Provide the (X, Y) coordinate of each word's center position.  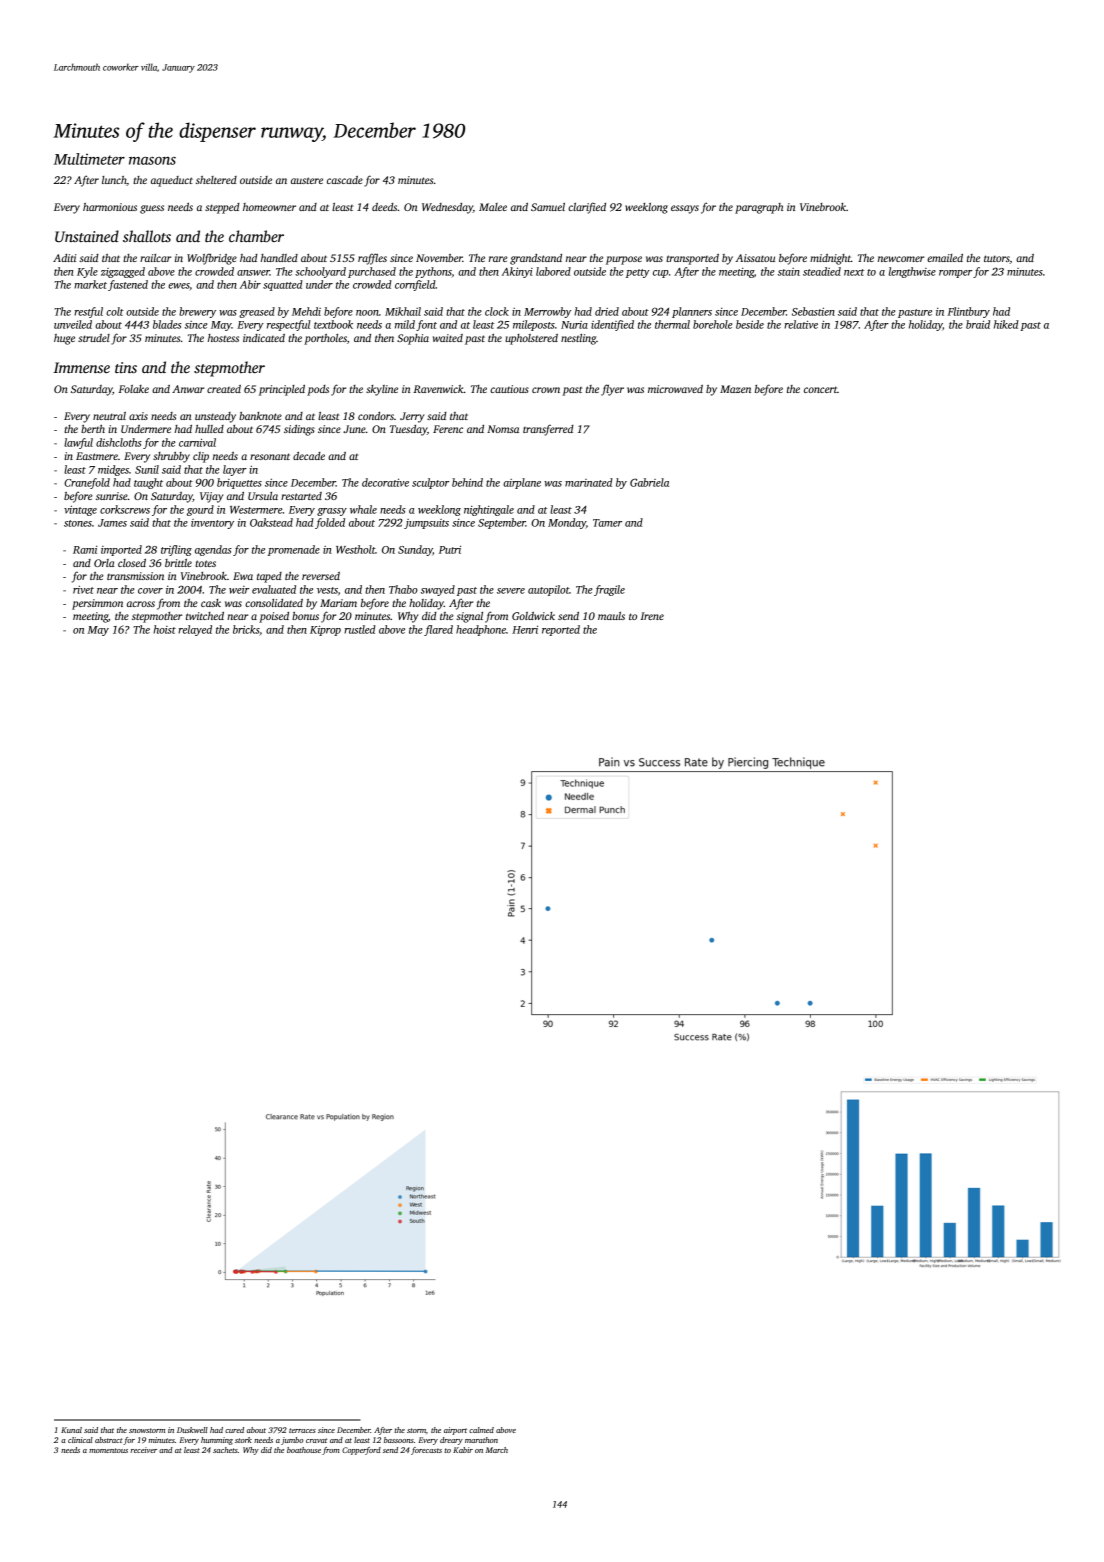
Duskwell (192, 1430)
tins (126, 367)
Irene (652, 616)
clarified (587, 208)
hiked (1006, 324)
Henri (525, 629)
